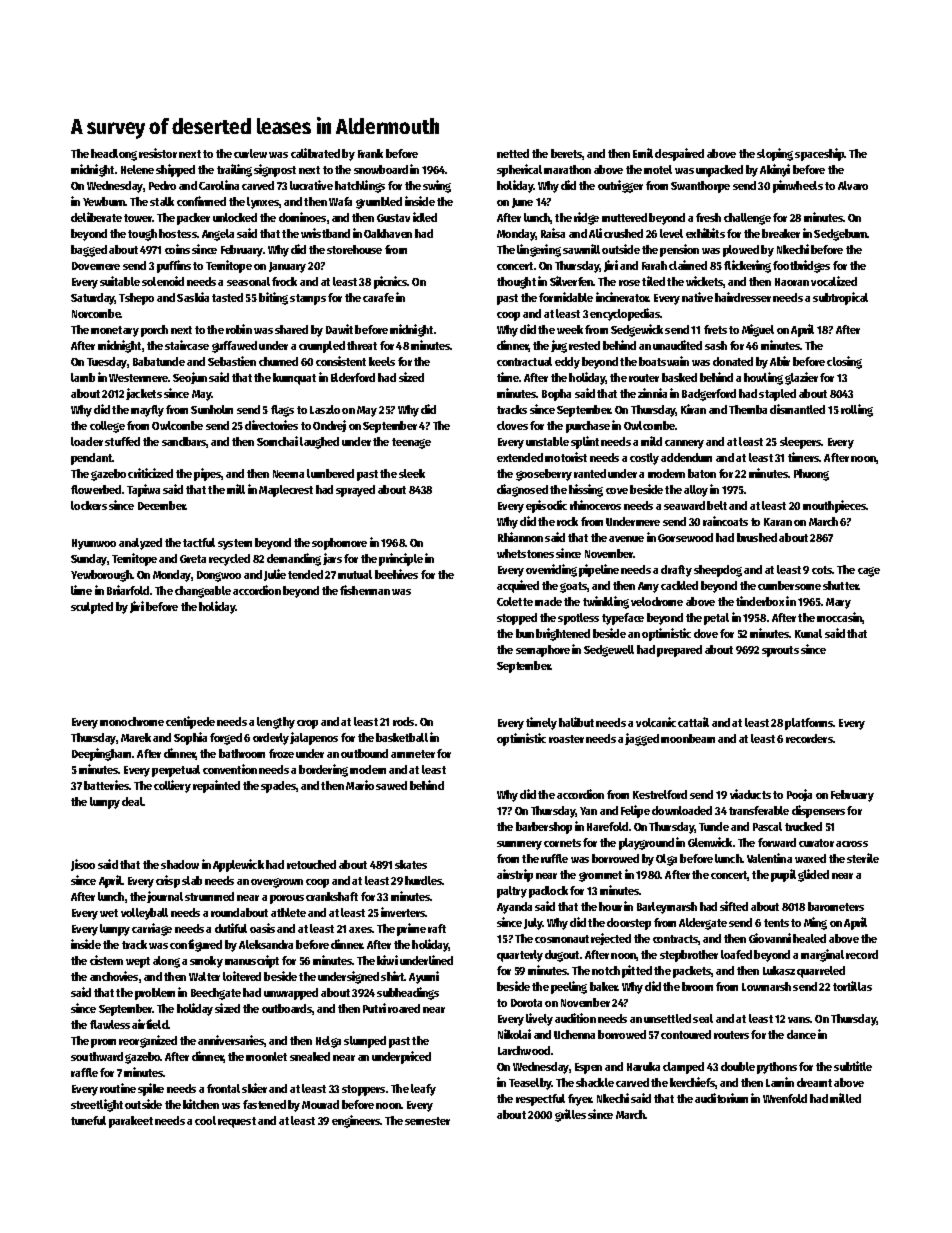 The image size is (952, 1233). Describe the element at coordinates (403, 721) in the screenshot. I see `rods` at that location.
